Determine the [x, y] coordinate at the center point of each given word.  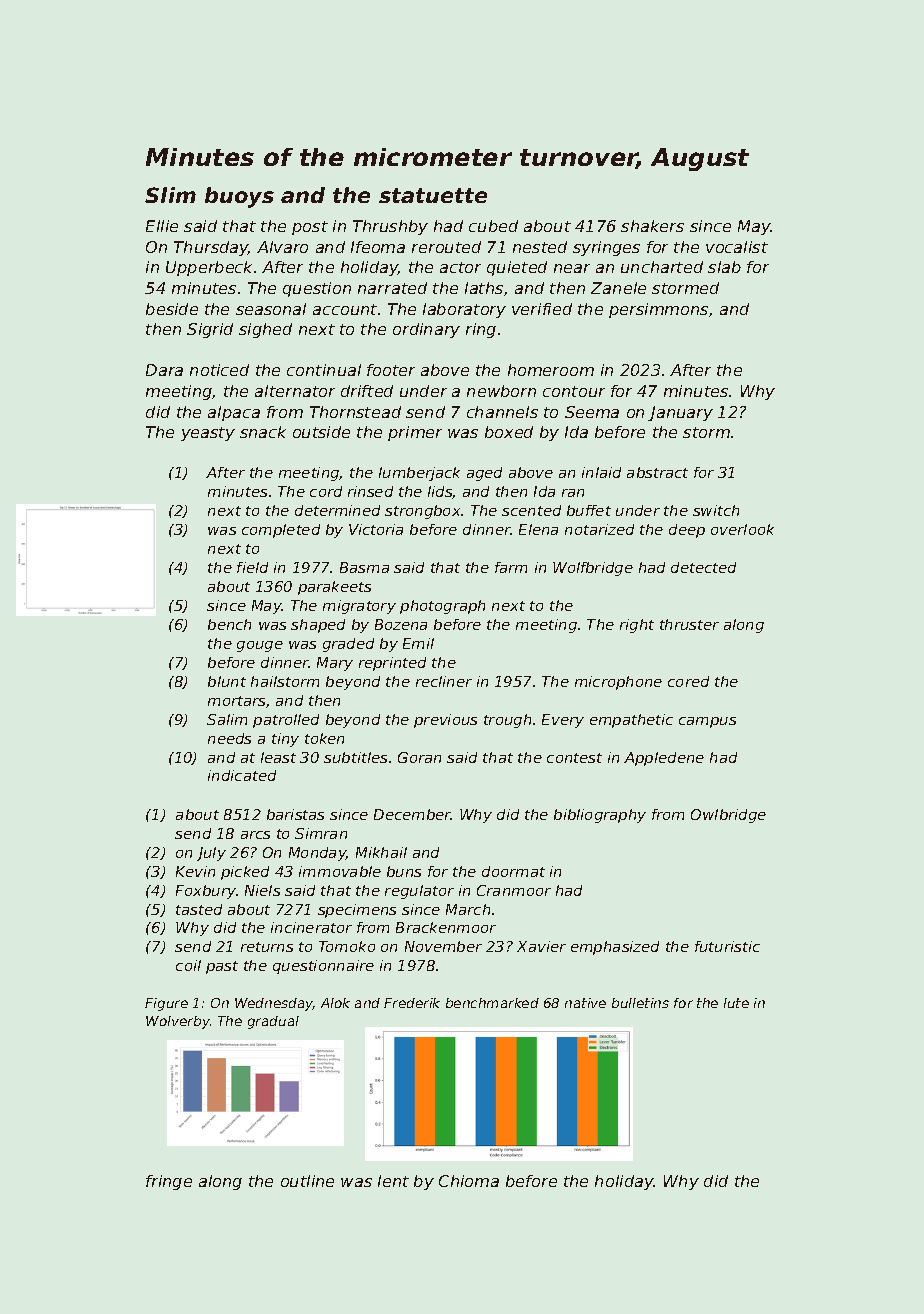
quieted [517, 268]
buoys [239, 197]
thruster [689, 624]
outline [307, 1181]
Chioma [469, 1181]
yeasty [208, 434]
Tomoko [347, 946]
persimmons [658, 310]
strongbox [422, 512]
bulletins [640, 1003]
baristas [295, 814]
